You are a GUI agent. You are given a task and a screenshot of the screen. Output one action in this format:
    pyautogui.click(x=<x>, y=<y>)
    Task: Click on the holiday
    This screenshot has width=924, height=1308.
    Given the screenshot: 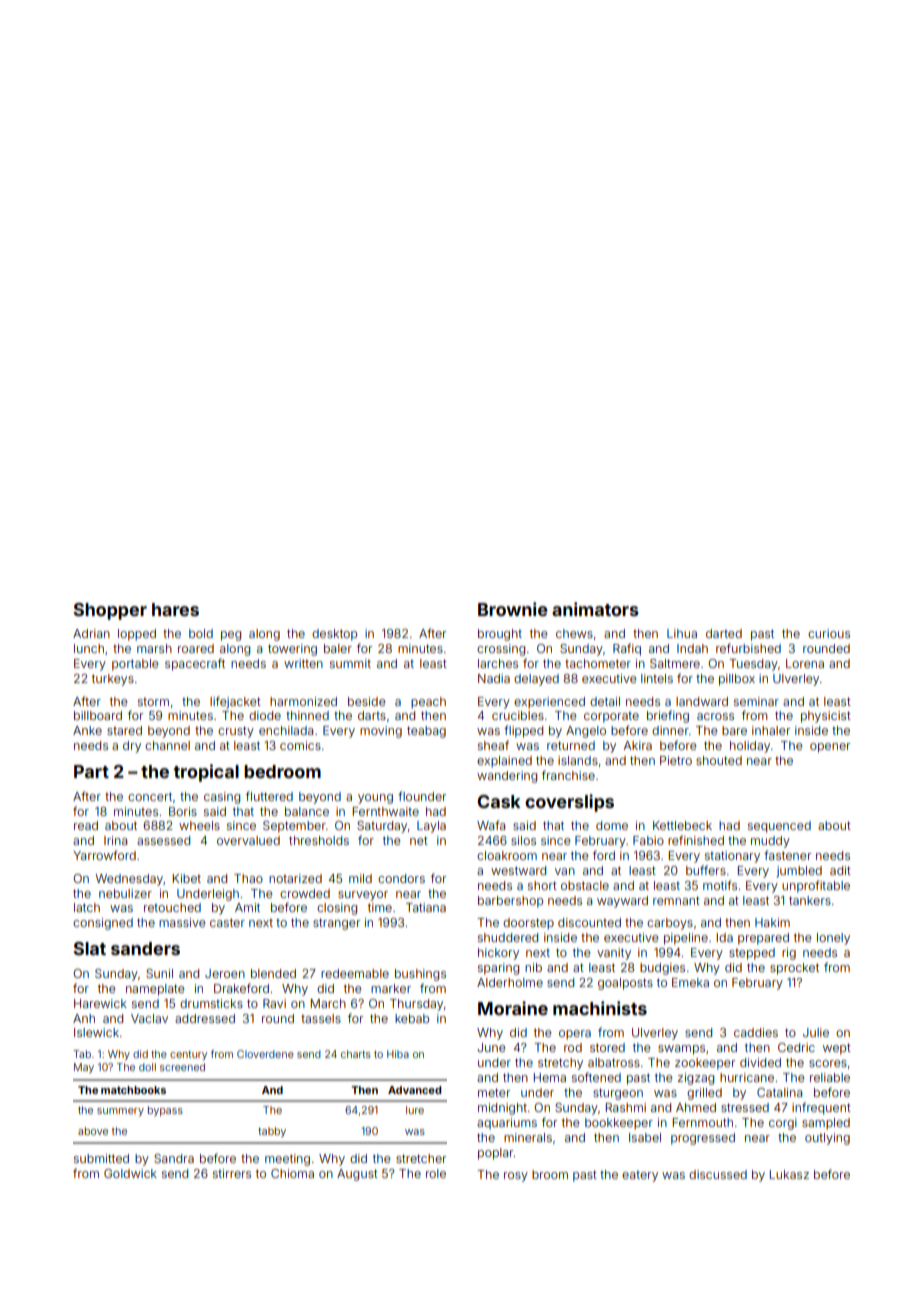 What is the action you would take?
    pyautogui.click(x=750, y=747)
